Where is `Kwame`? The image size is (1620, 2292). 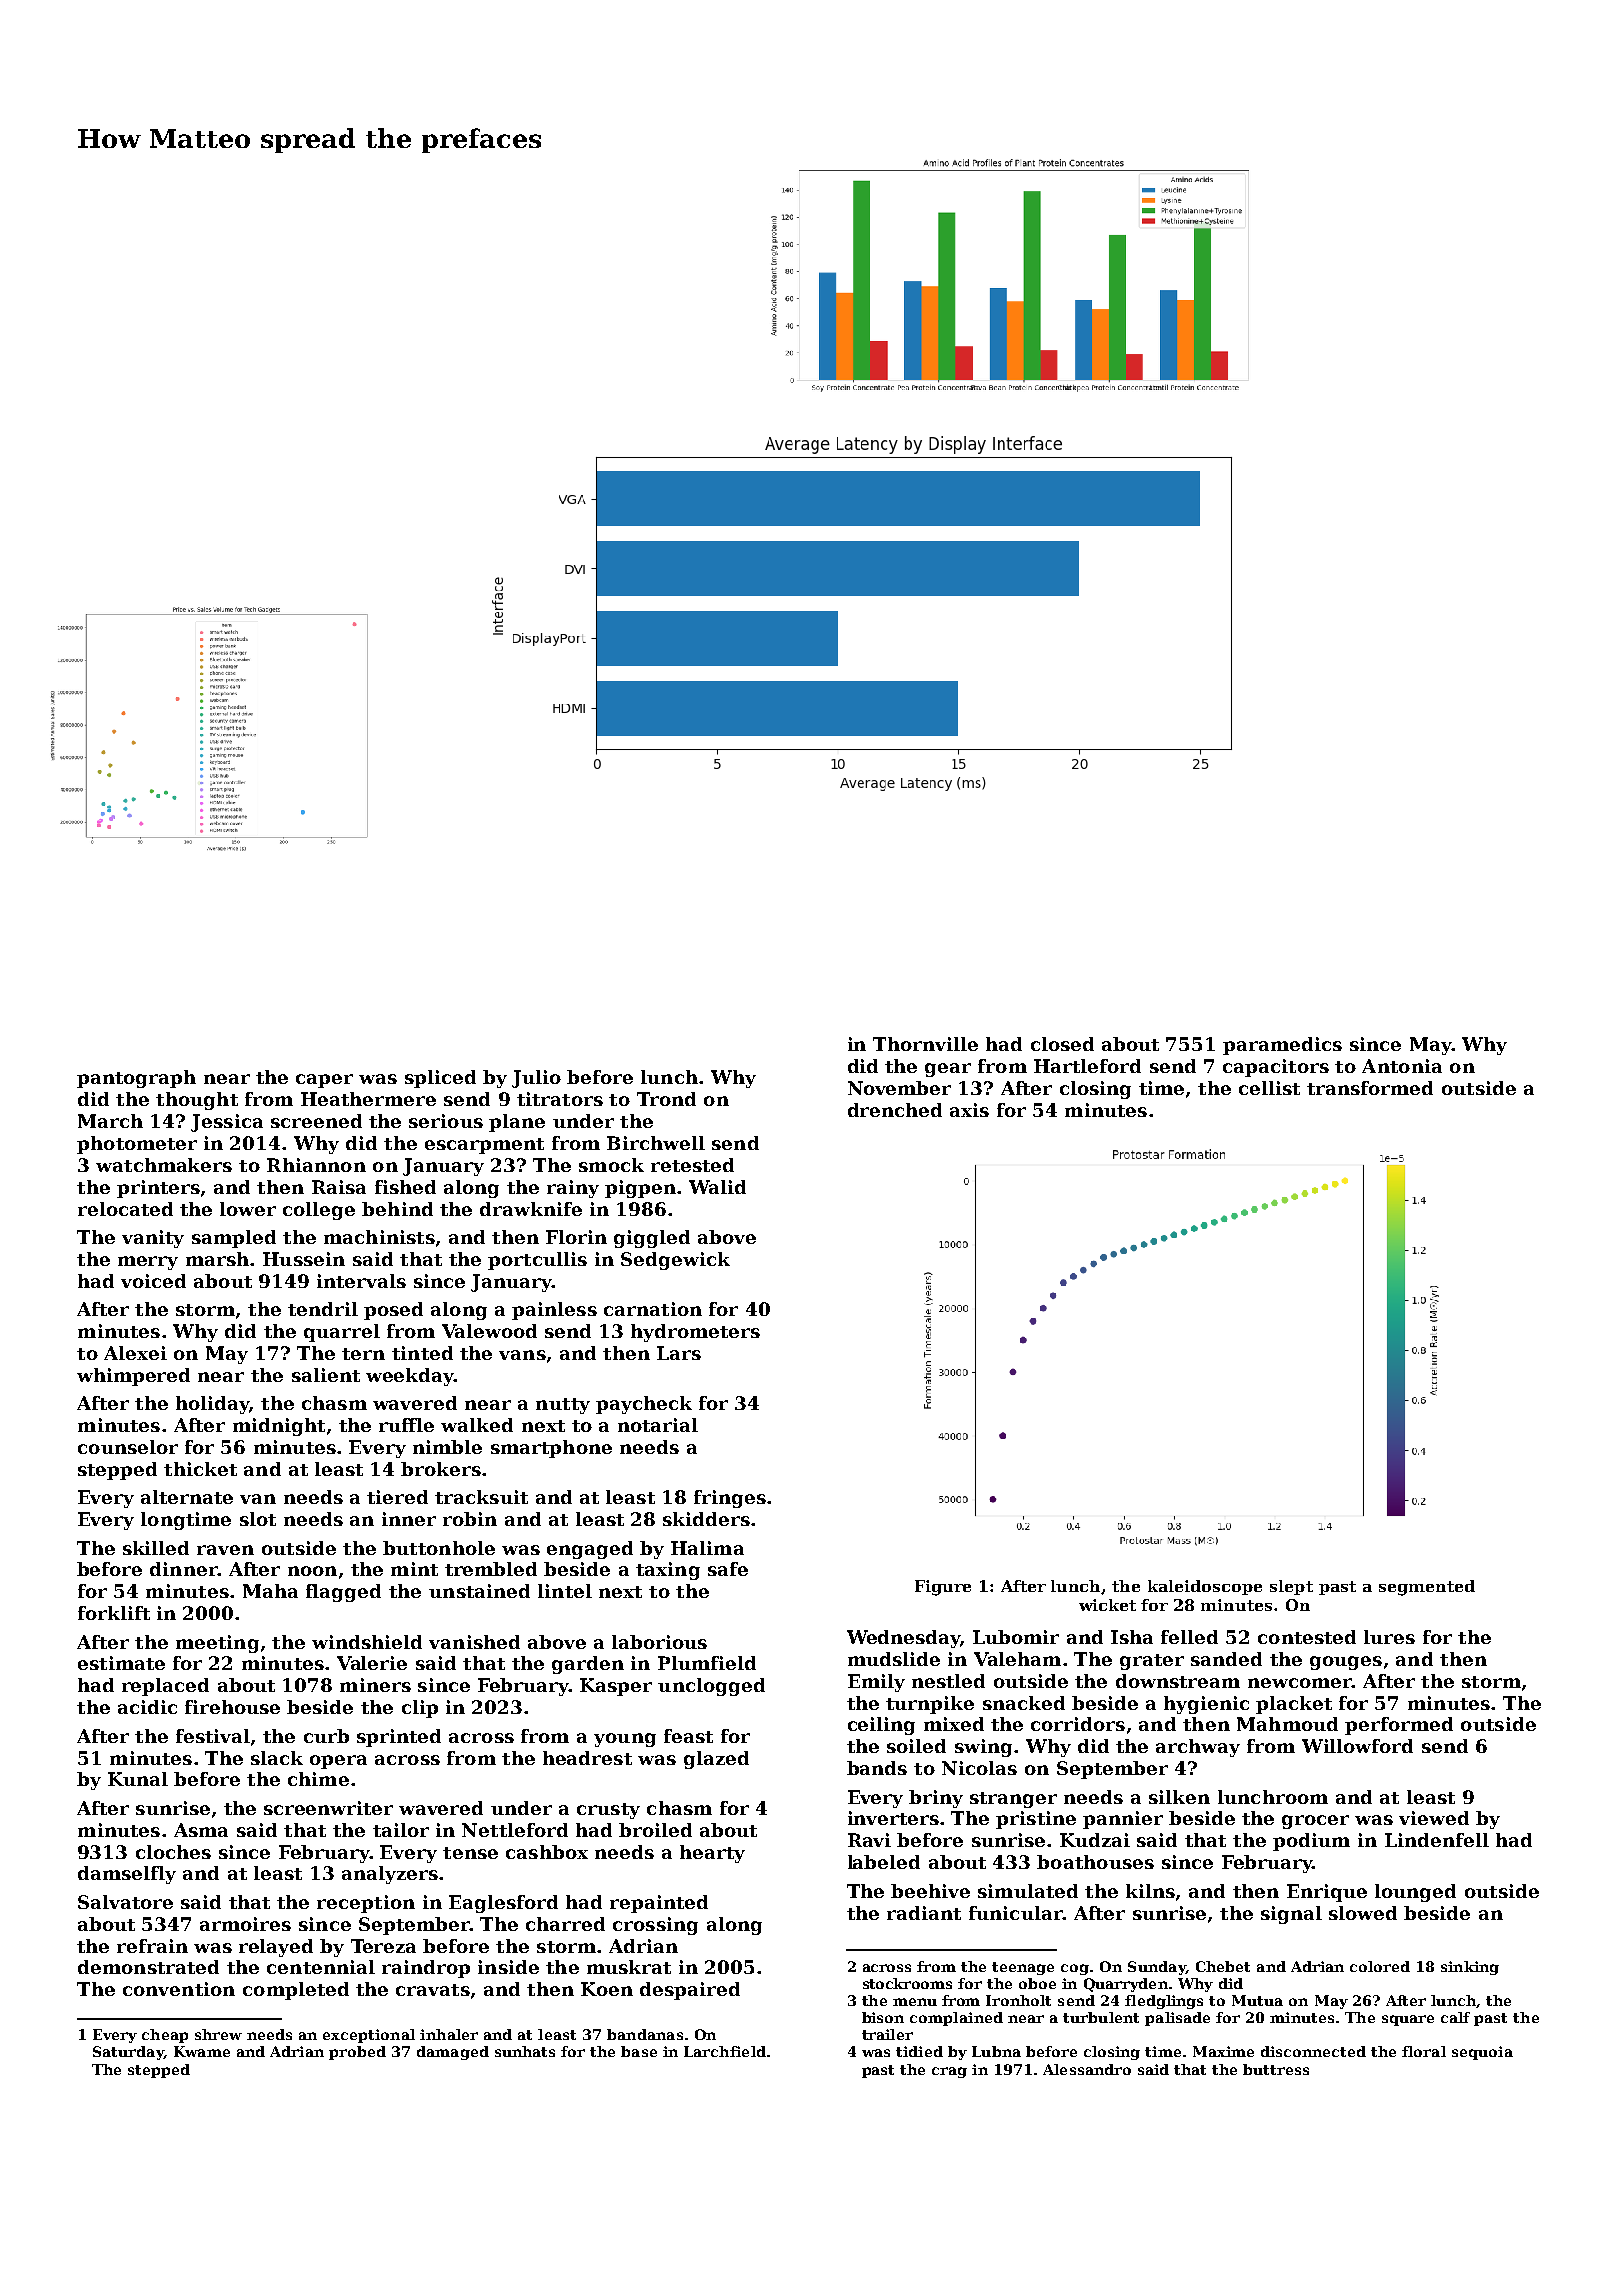 Kwame is located at coordinates (202, 2051).
